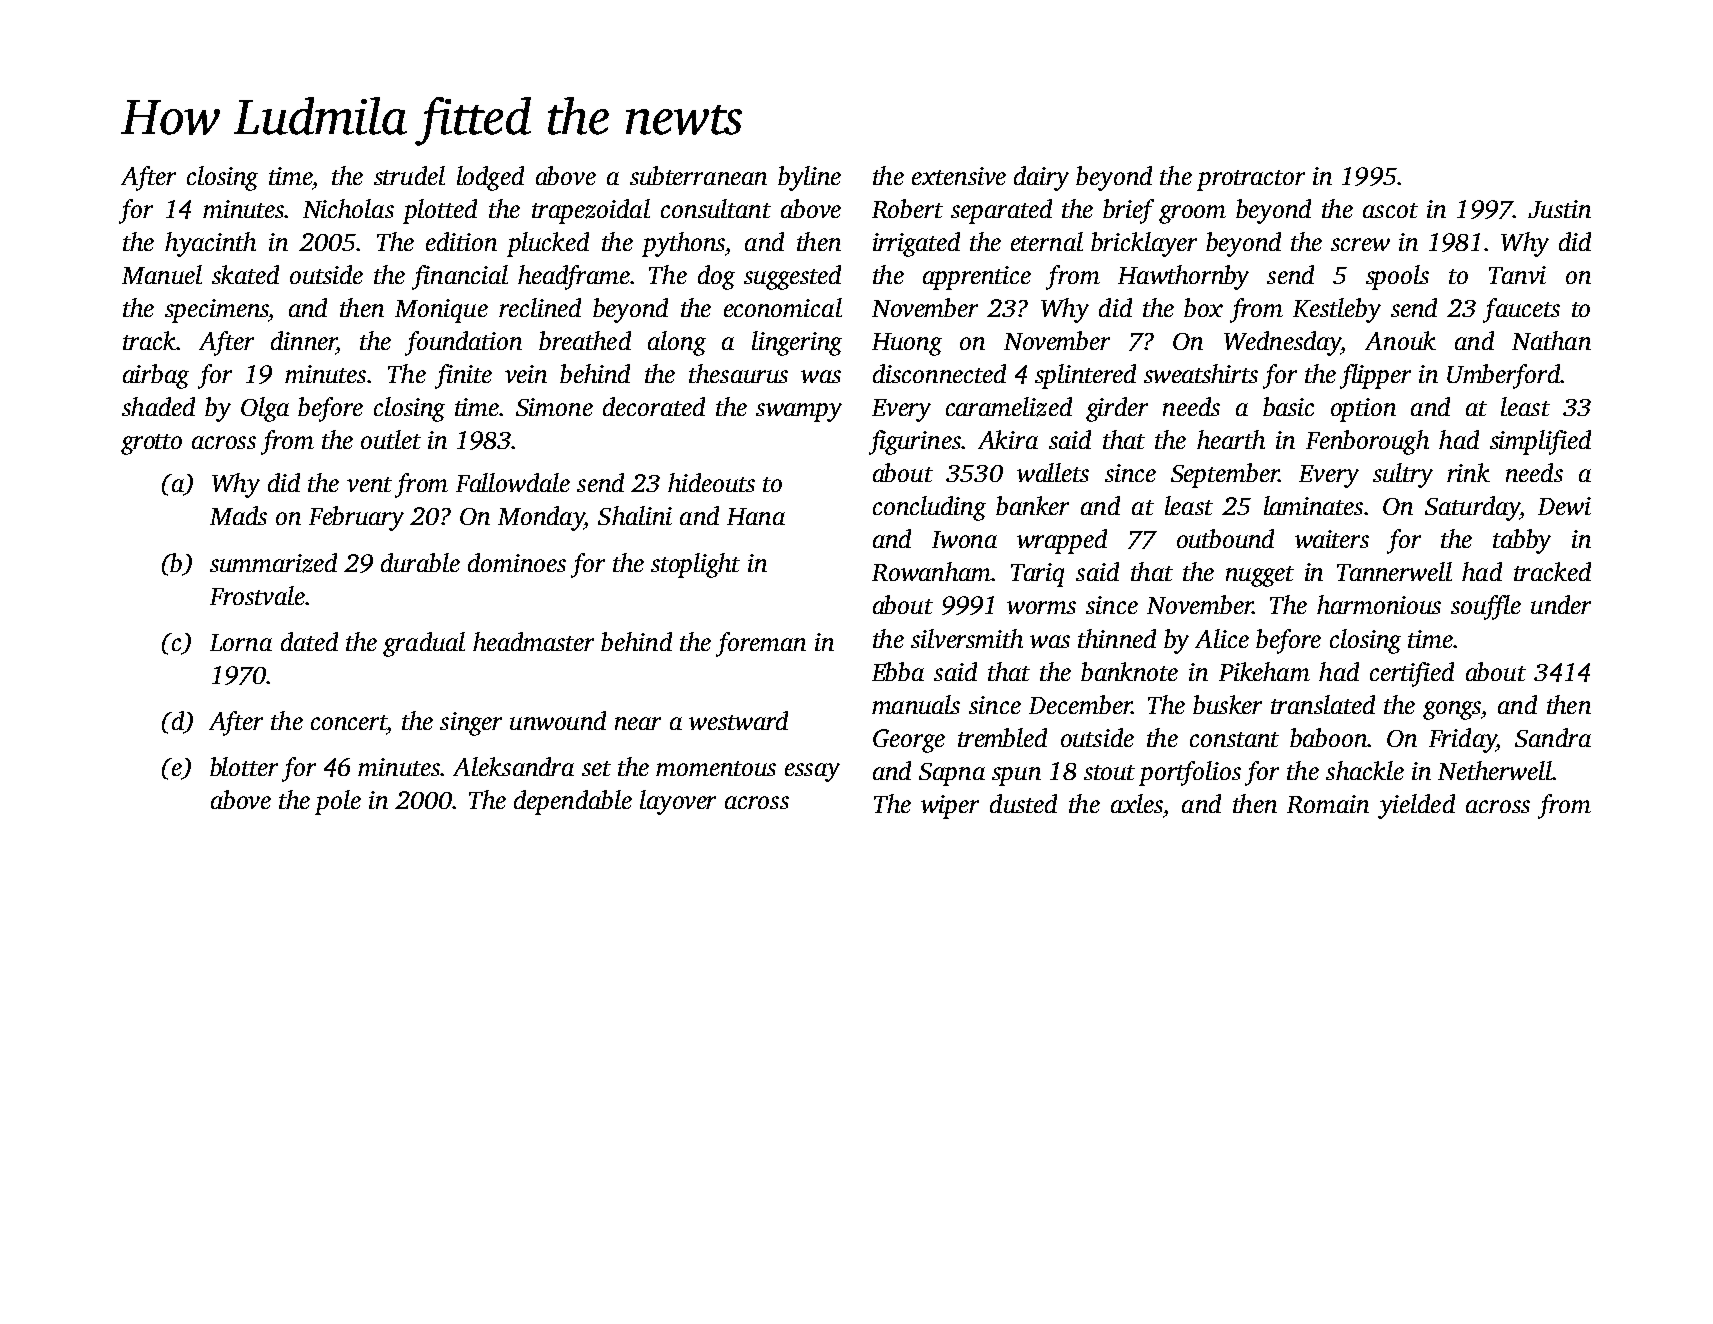 The width and height of the screenshot is (1713, 1324). I want to click on axles, so click(1137, 803).
